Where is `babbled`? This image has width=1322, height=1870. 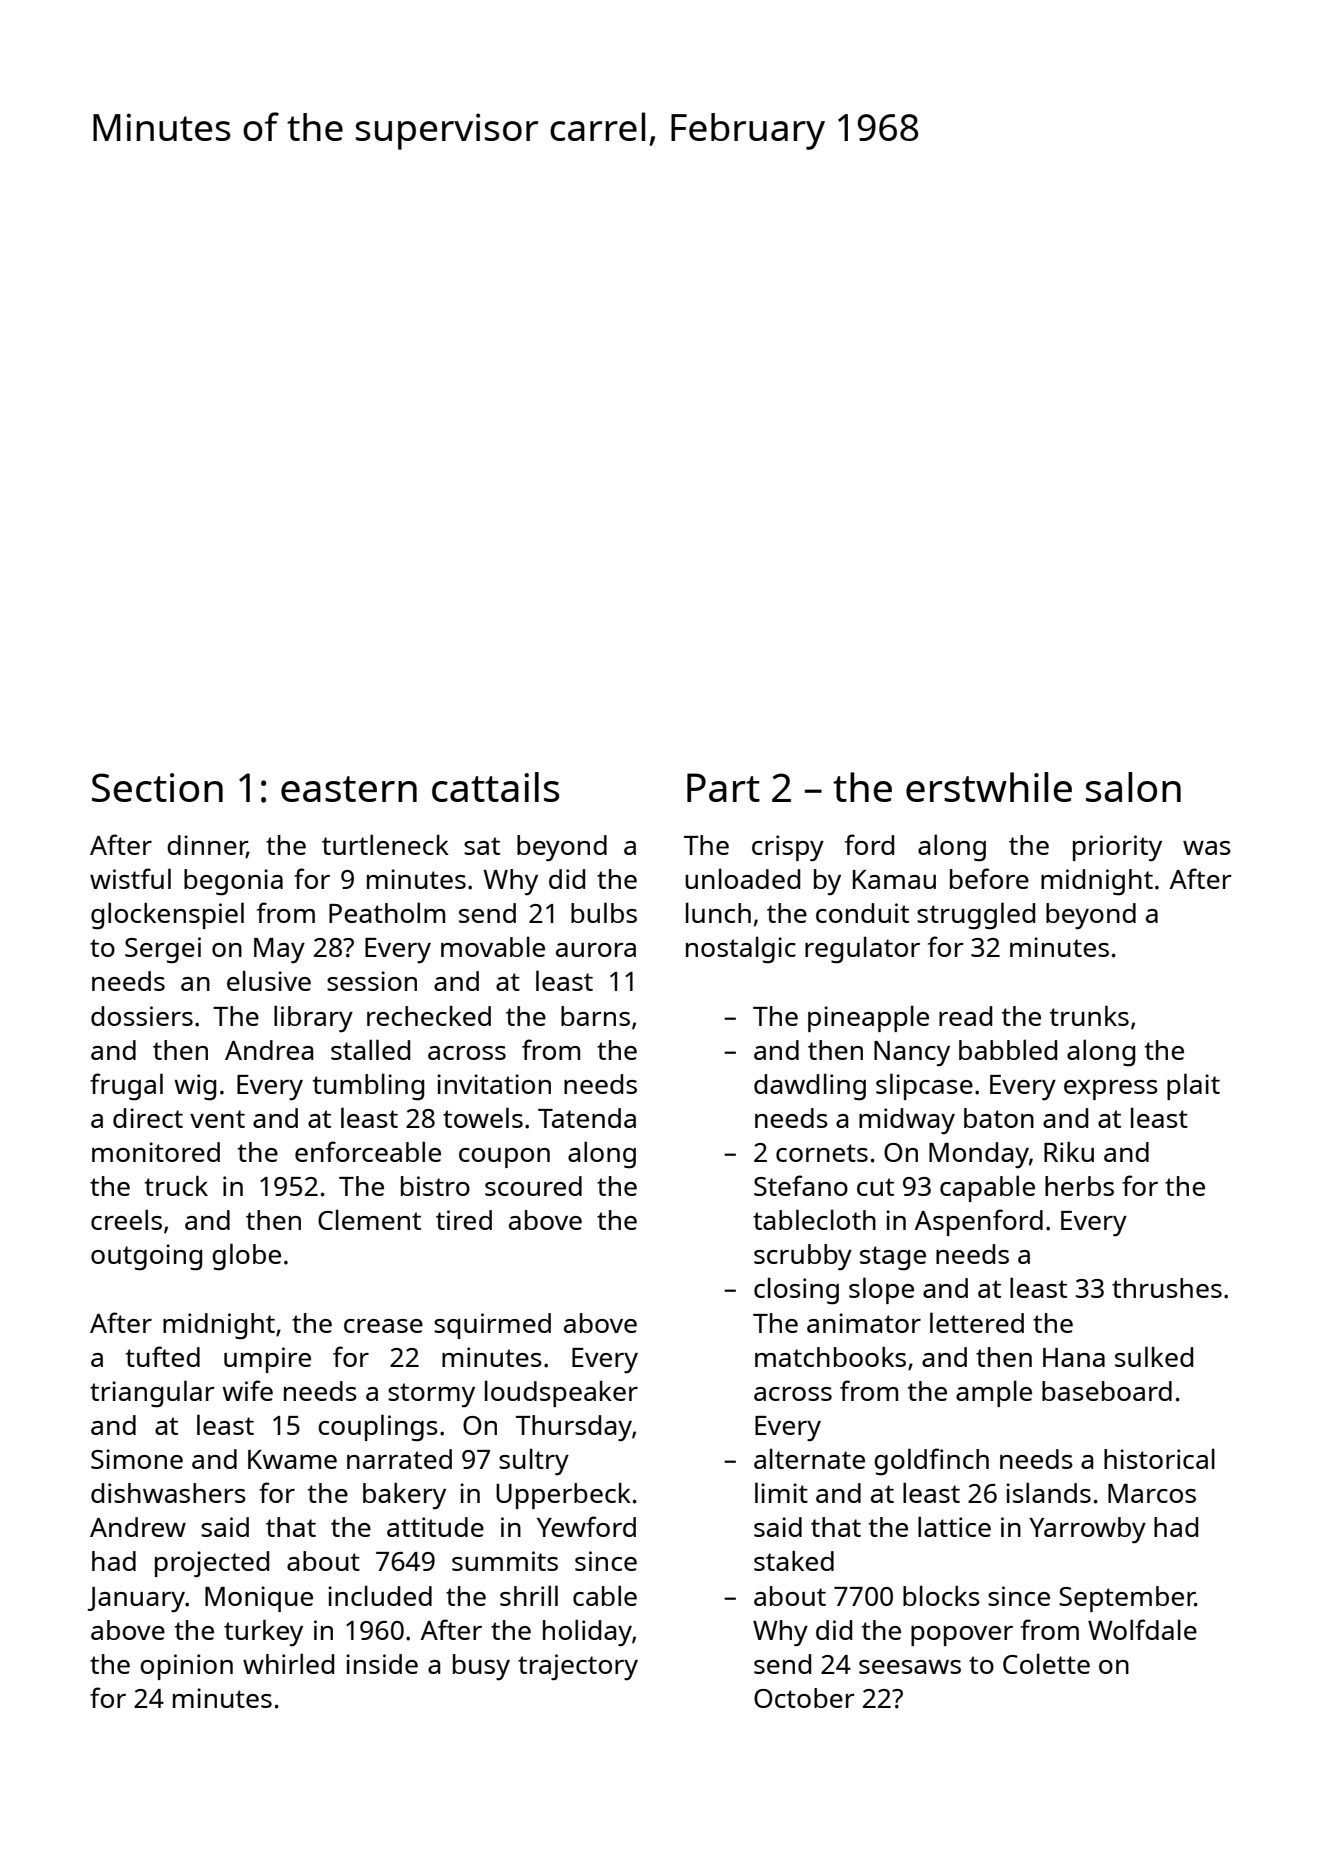
babbled is located at coordinates (1008, 1049).
